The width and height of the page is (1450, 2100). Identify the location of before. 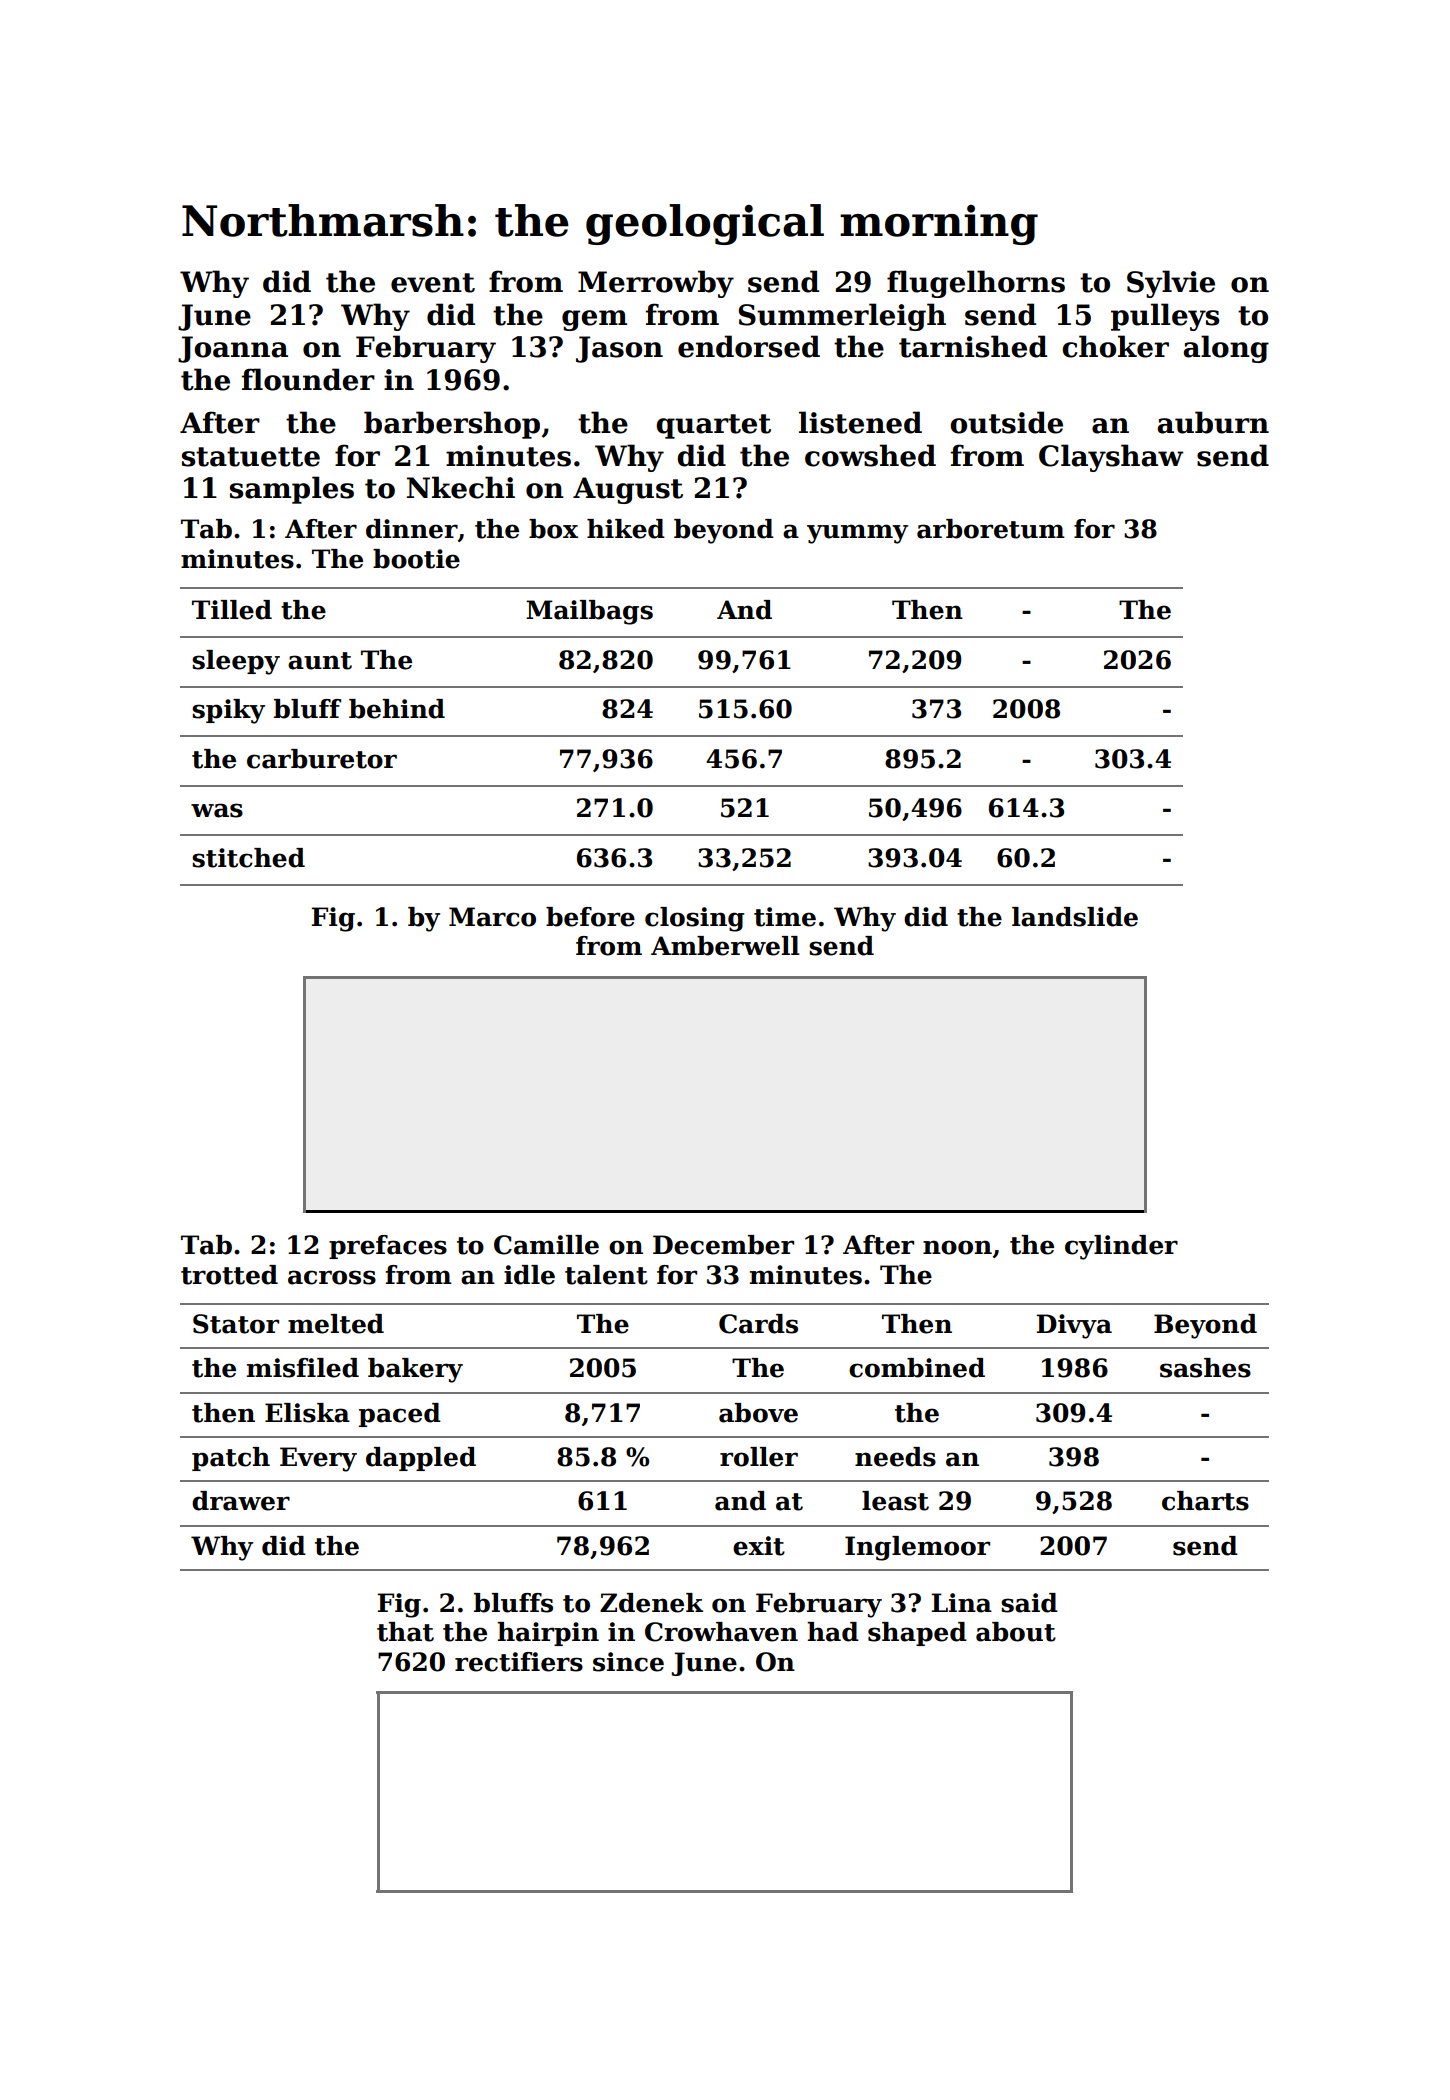
(590, 917).
